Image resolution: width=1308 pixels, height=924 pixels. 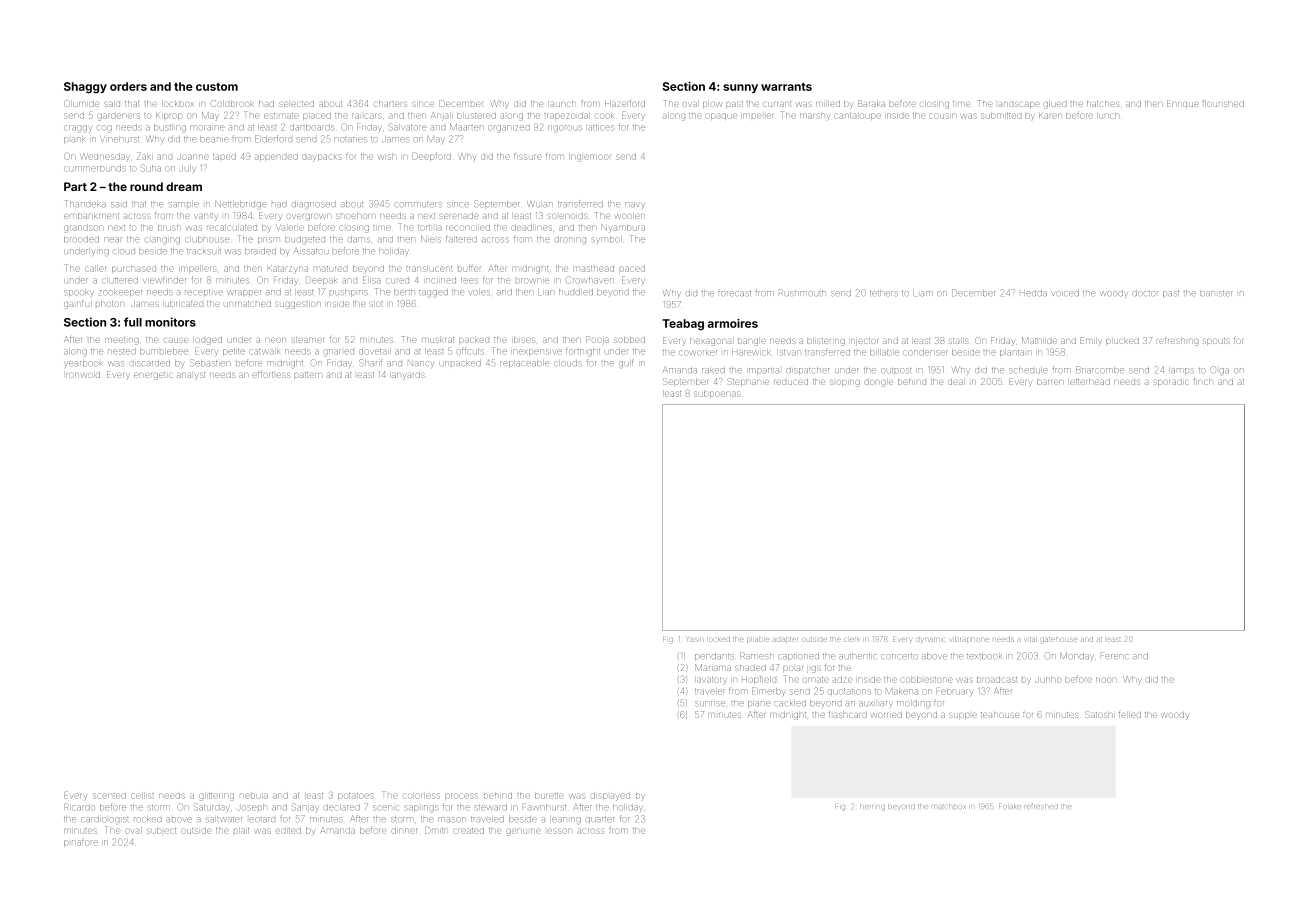 I want to click on teahouse, so click(x=1000, y=715).
